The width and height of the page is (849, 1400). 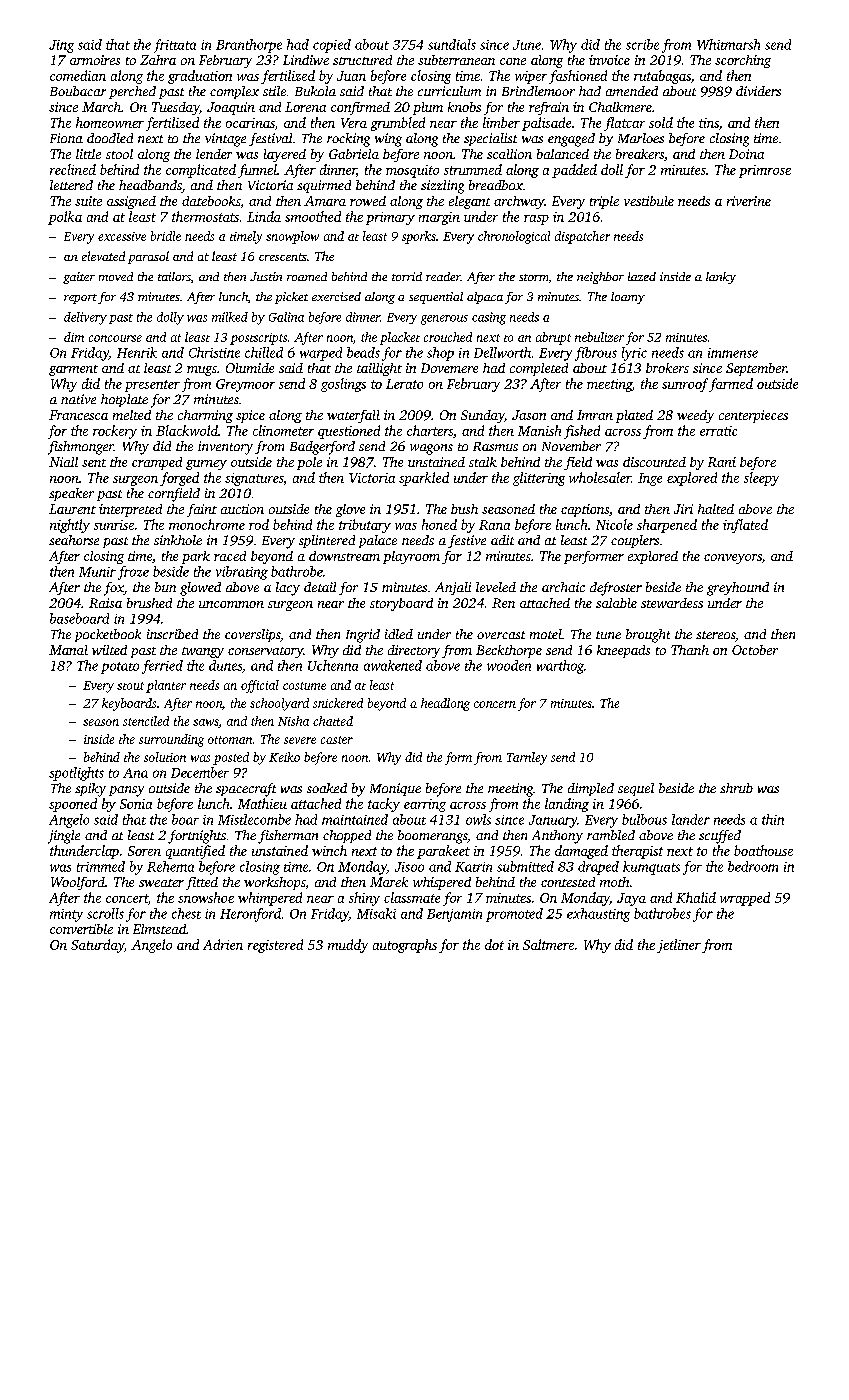 What do you see at coordinates (595, 415) in the page?
I see `Imran` at bounding box center [595, 415].
